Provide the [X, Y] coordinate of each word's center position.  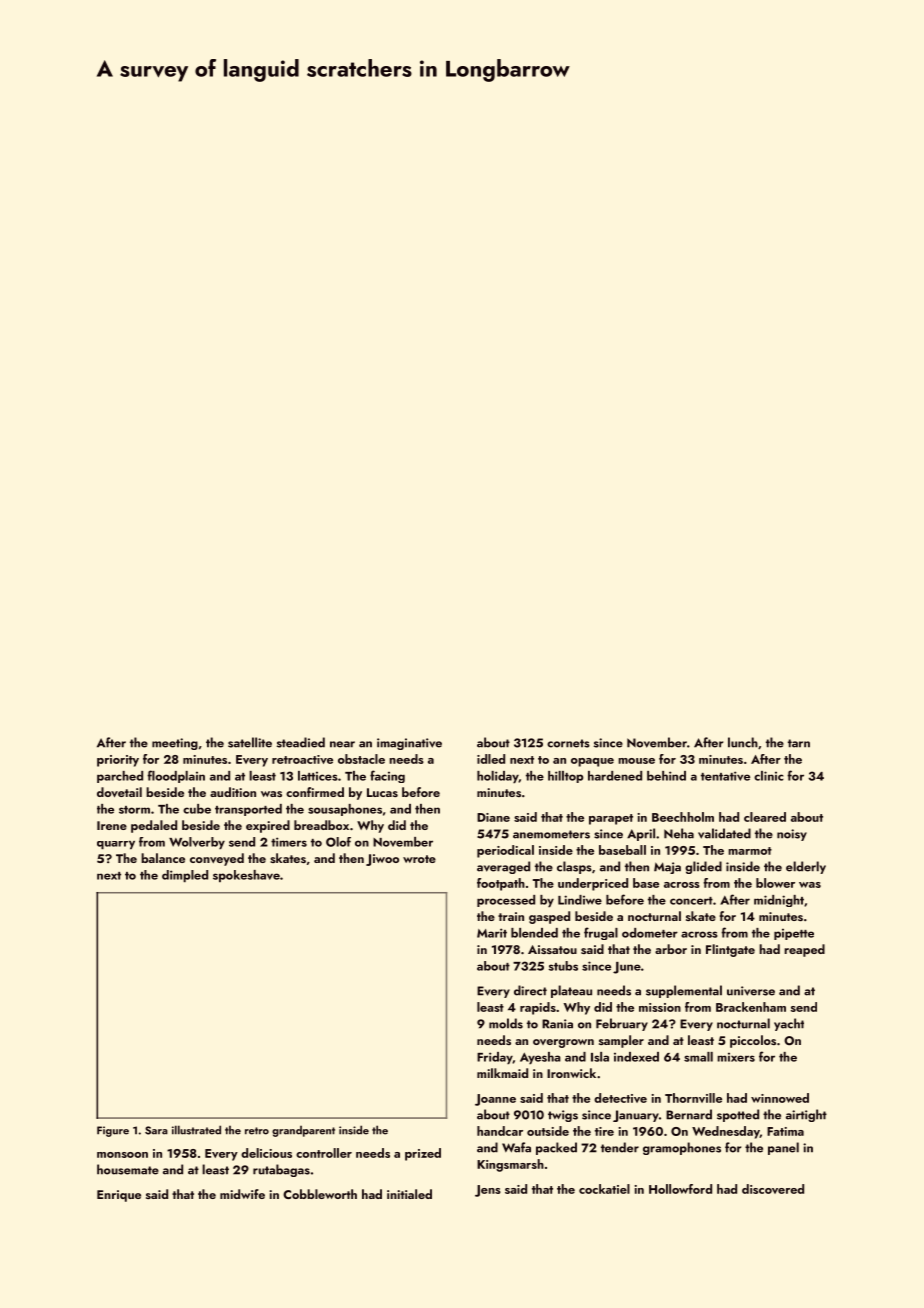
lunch [743, 742]
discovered [773, 1189]
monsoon [122, 1155]
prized [423, 1154]
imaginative [409, 744]
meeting [175, 744]
